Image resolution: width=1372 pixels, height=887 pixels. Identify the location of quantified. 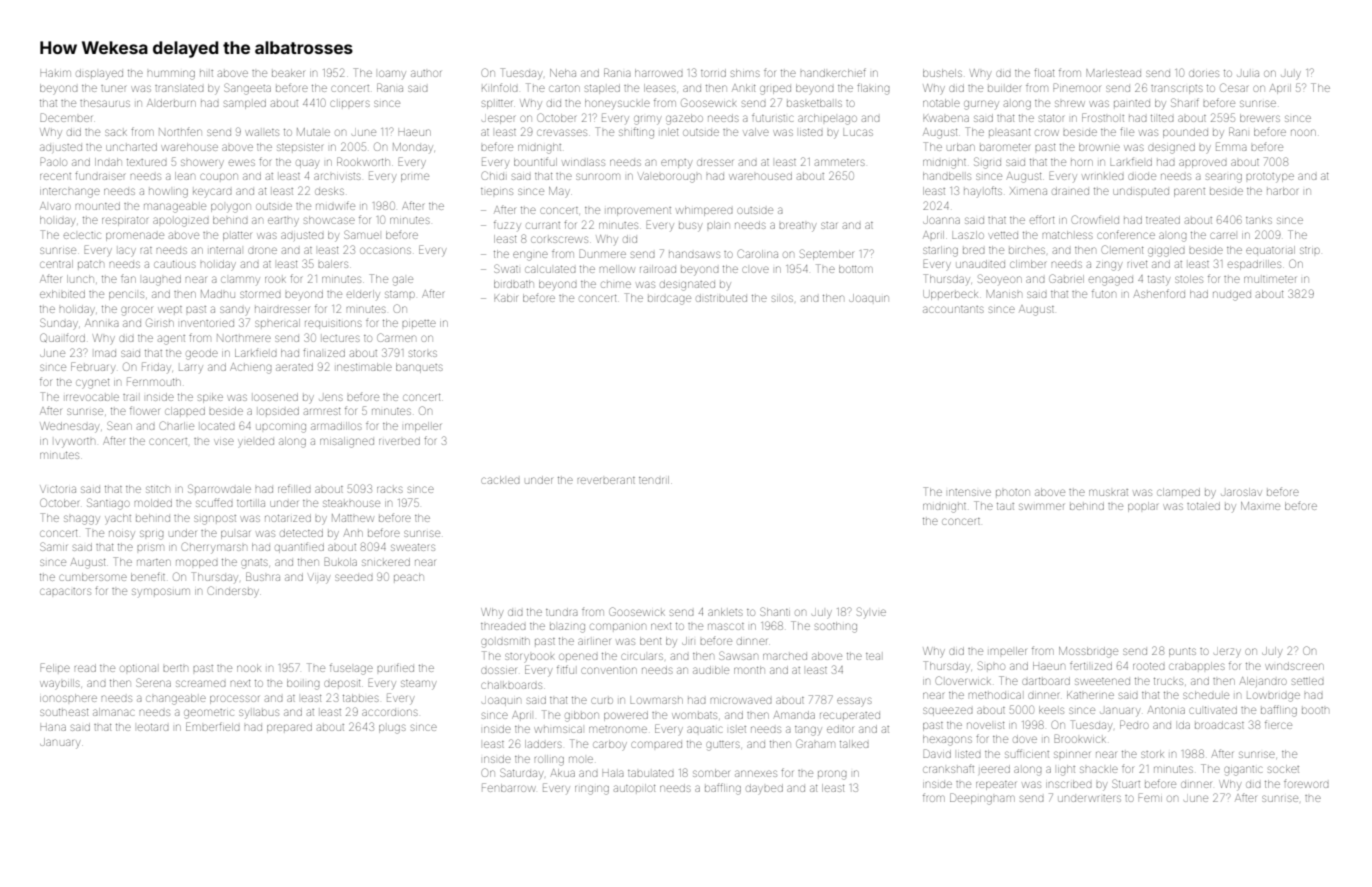
(299, 547).
